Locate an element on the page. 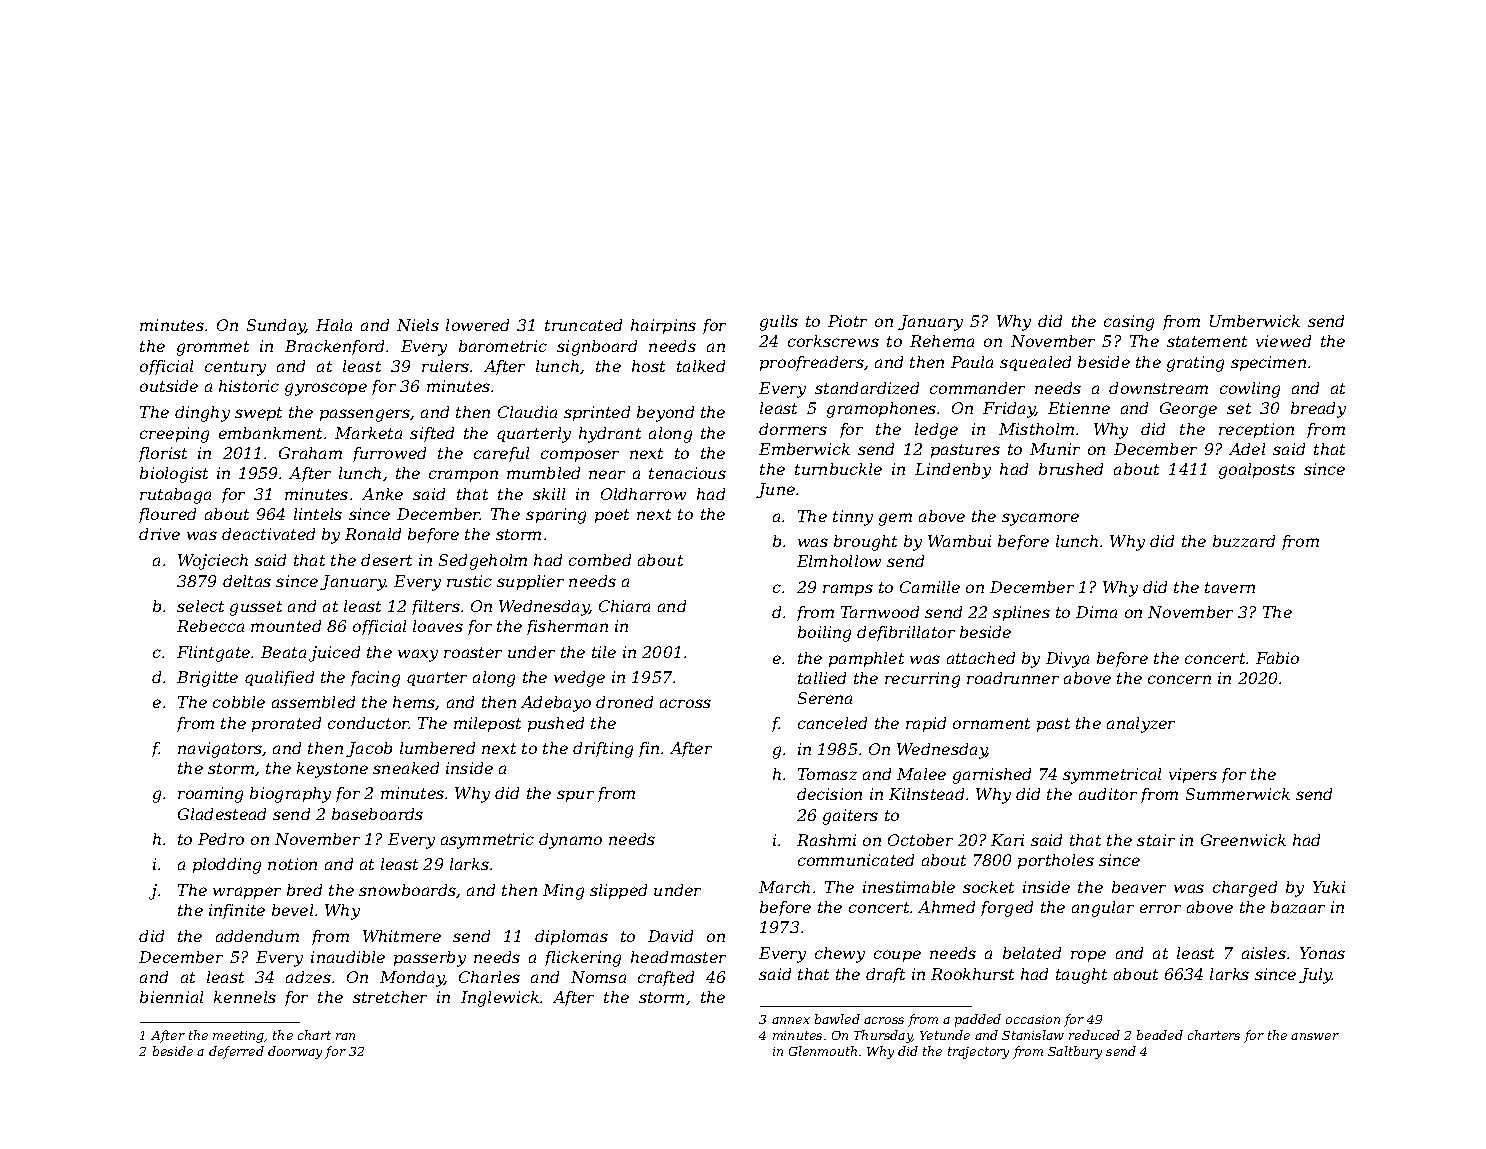  deferred is located at coordinates (236, 1052).
